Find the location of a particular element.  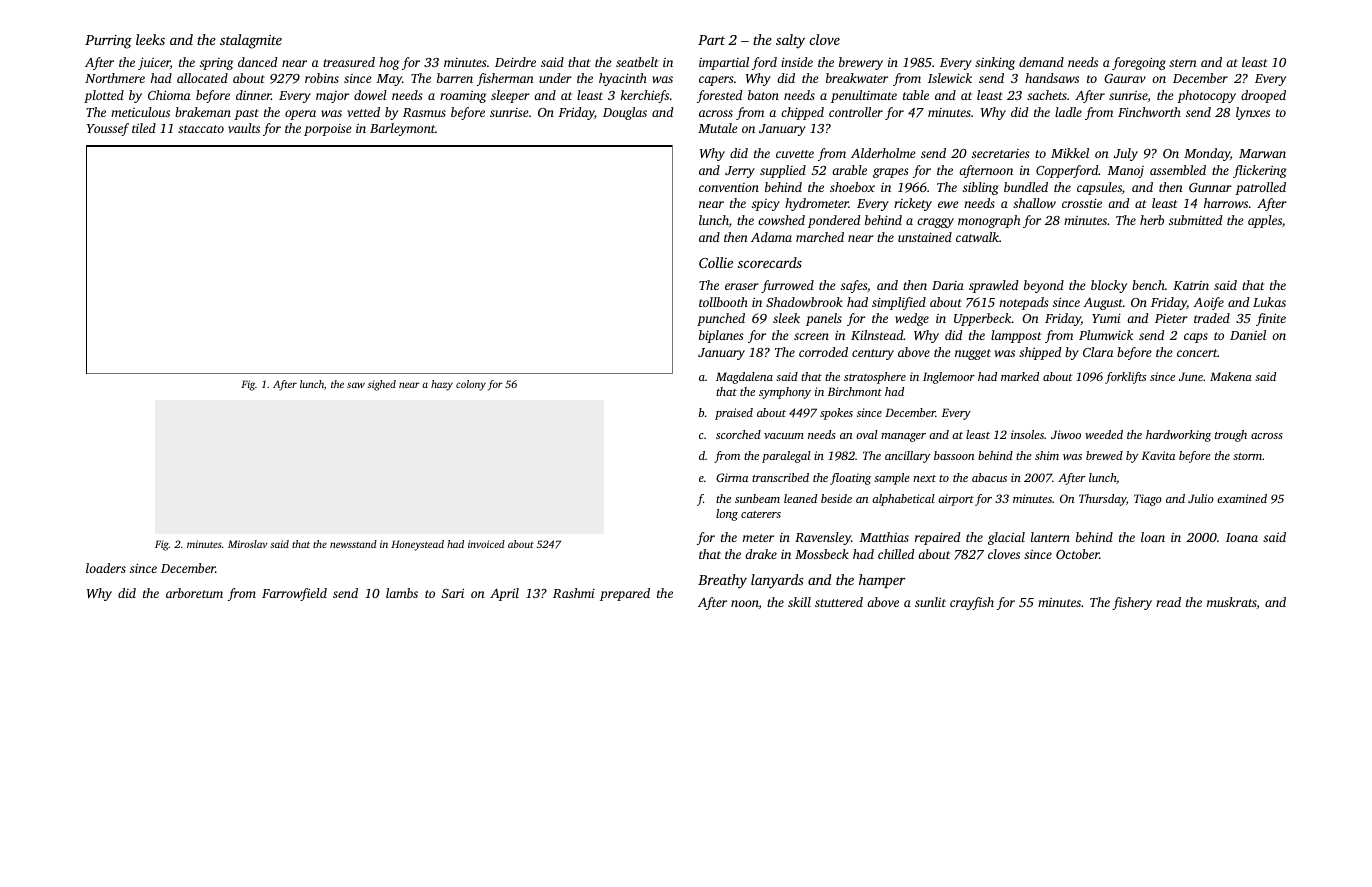

stalagmite is located at coordinates (251, 41).
